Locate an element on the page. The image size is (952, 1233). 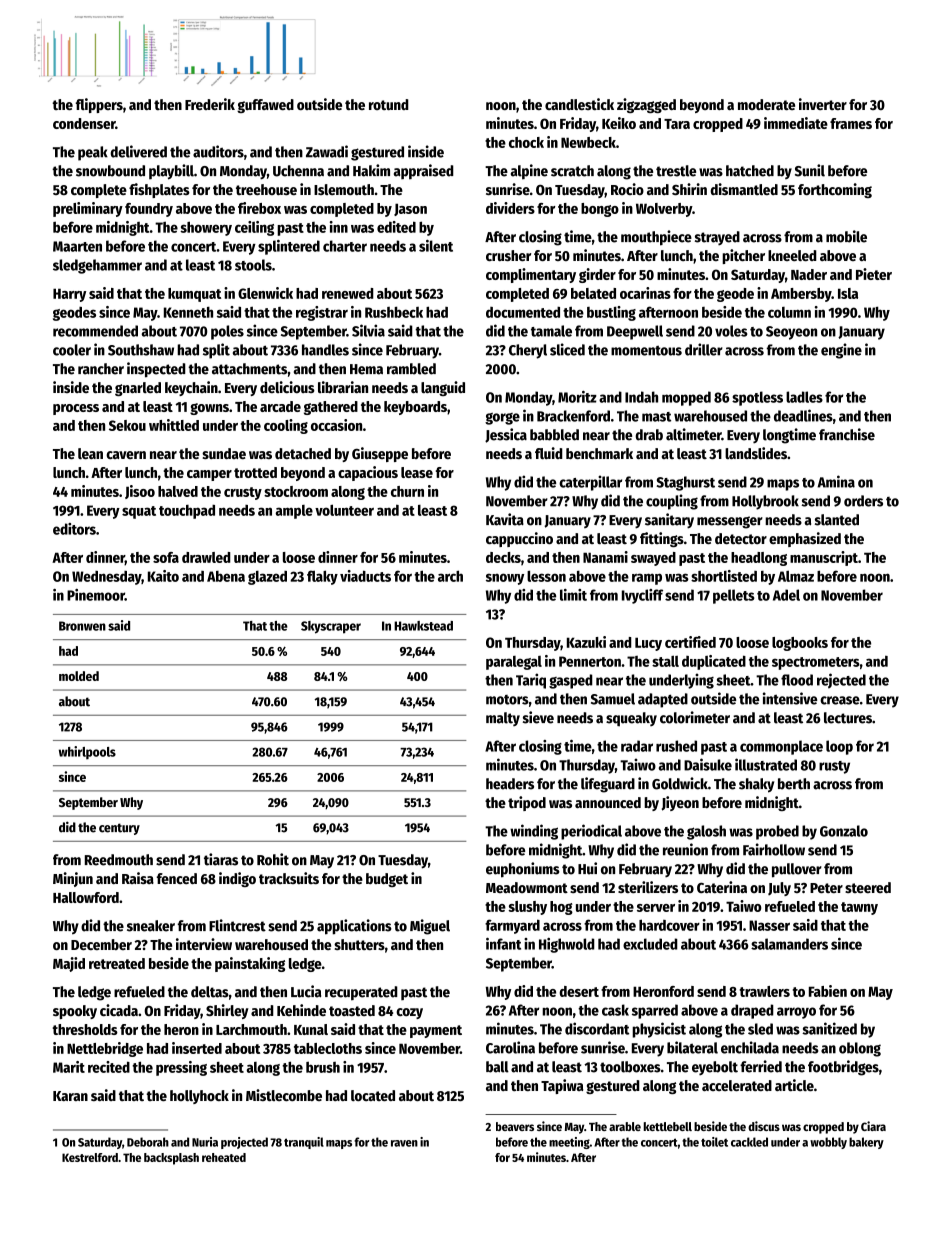
Frederik is located at coordinates (210, 104).
